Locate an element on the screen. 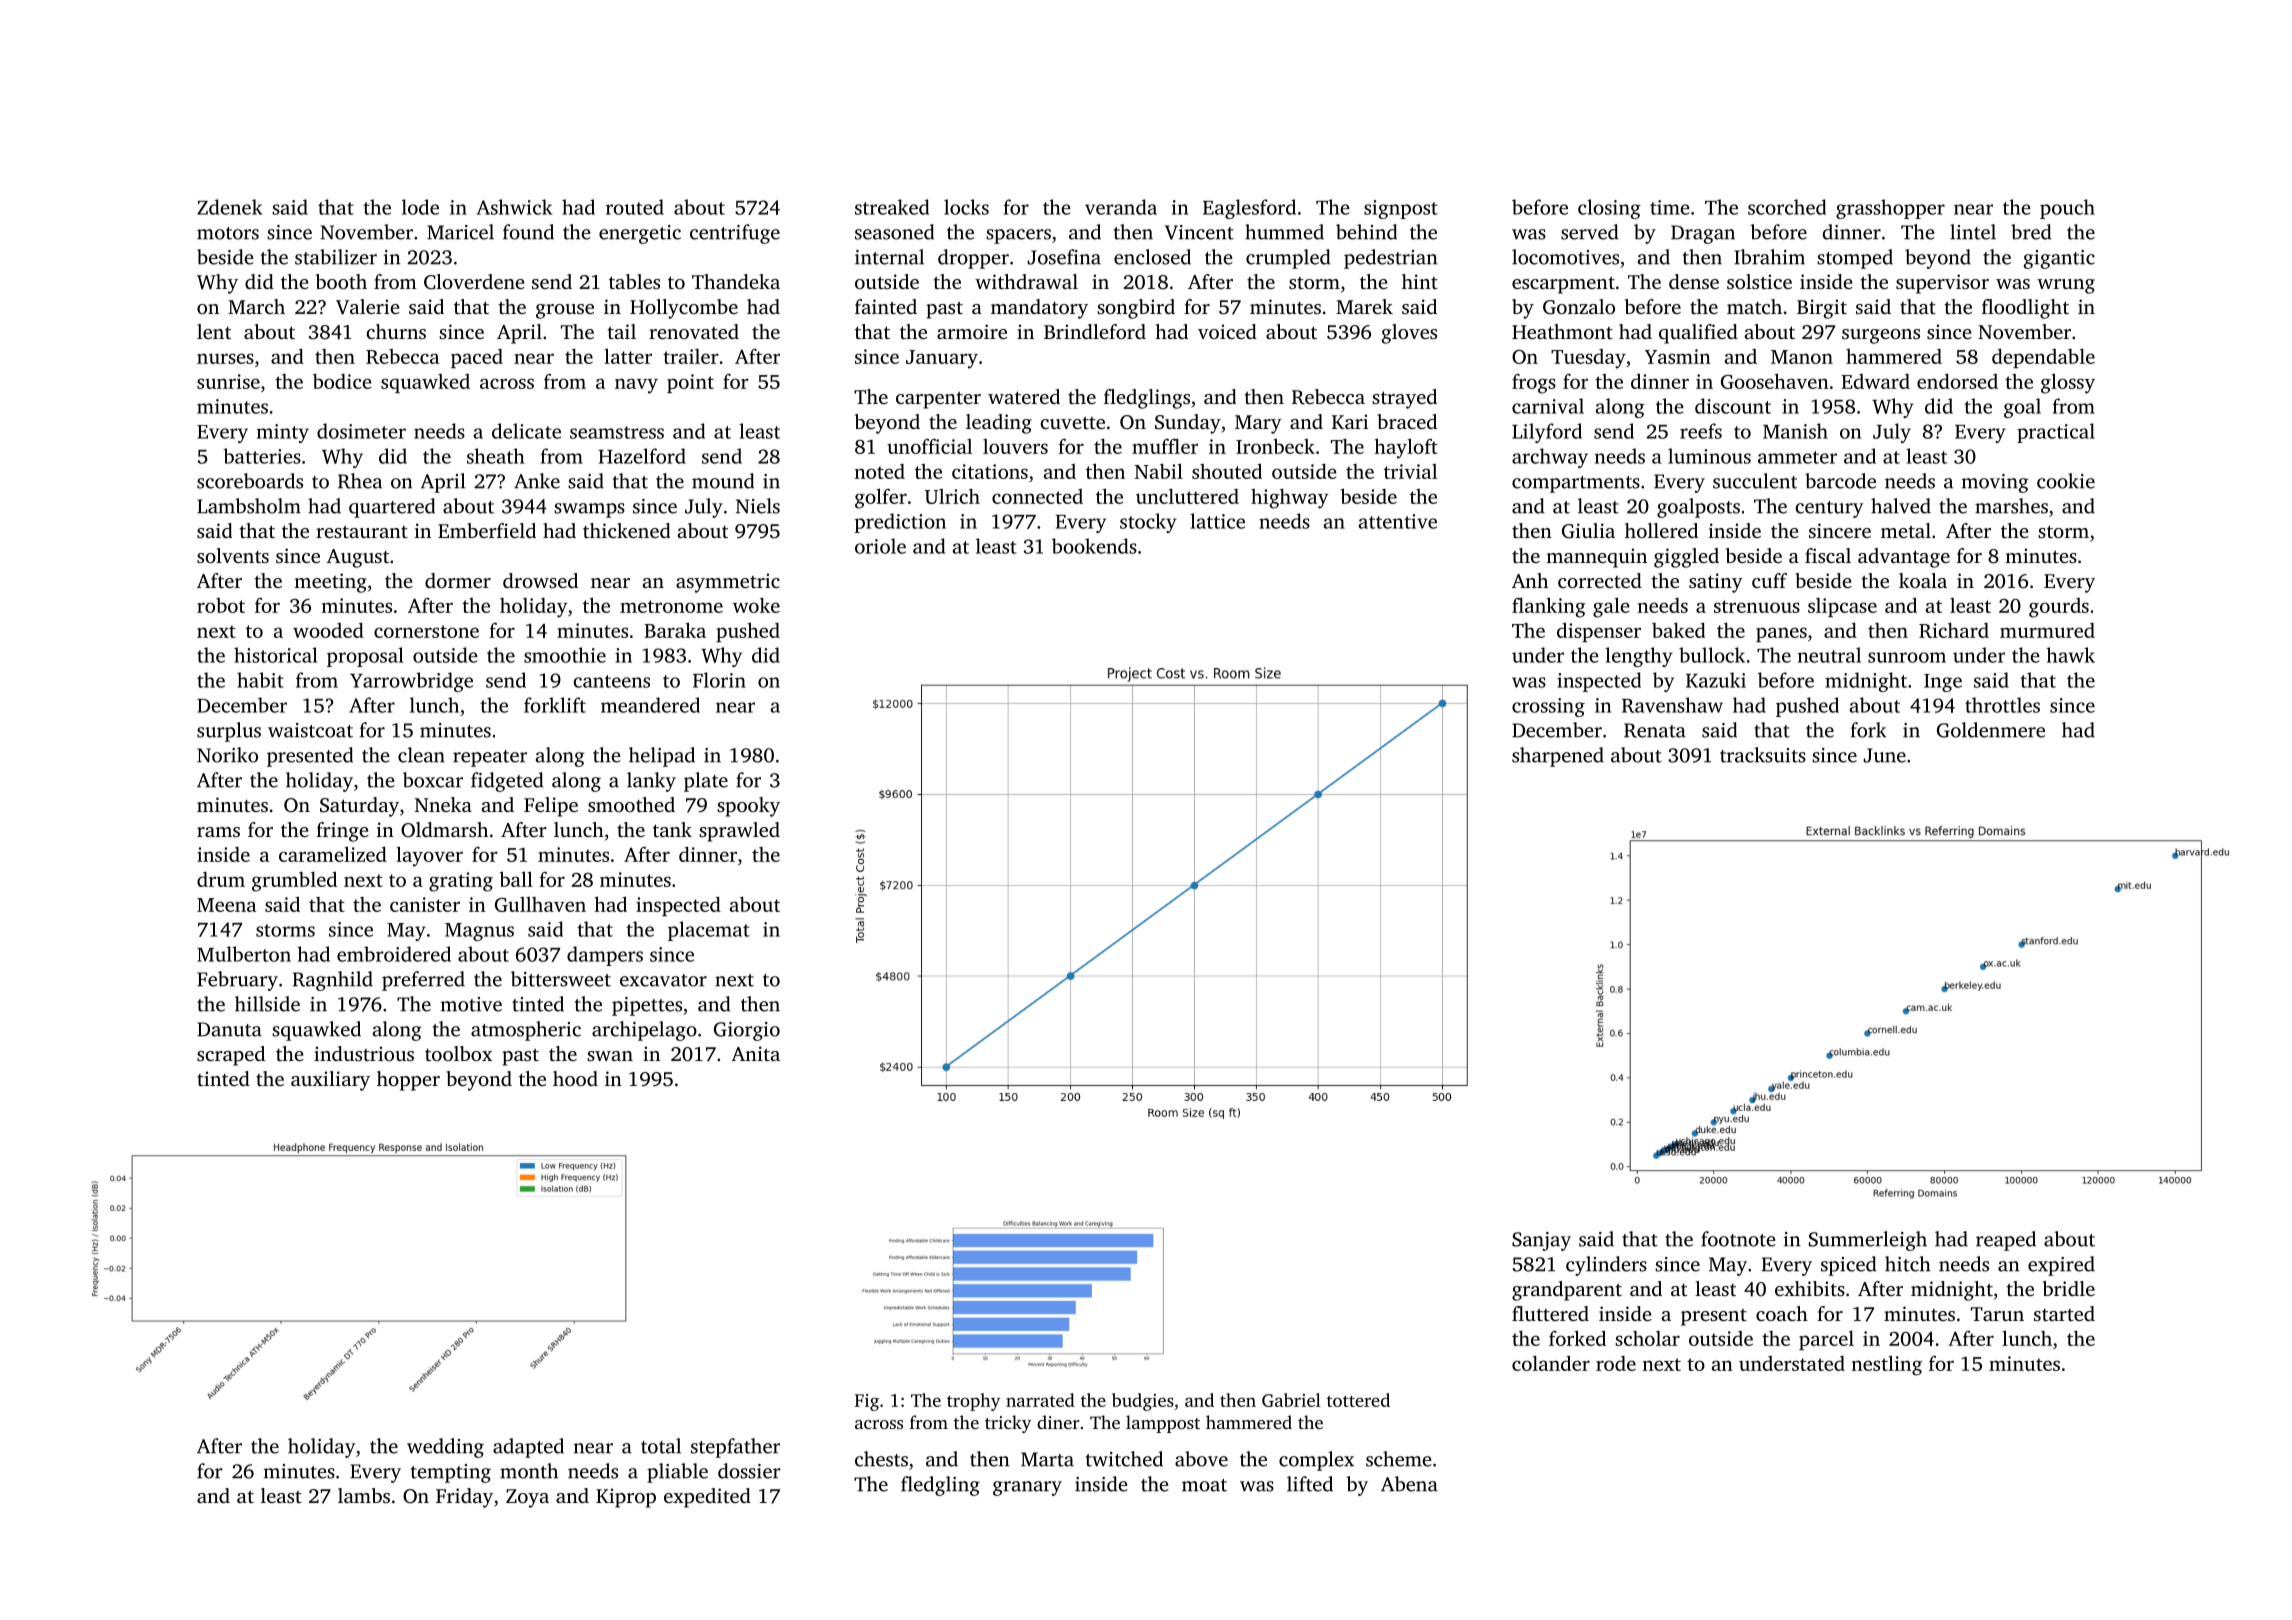 The width and height of the screenshot is (2292, 1620). century is located at coordinates (1829, 509).
